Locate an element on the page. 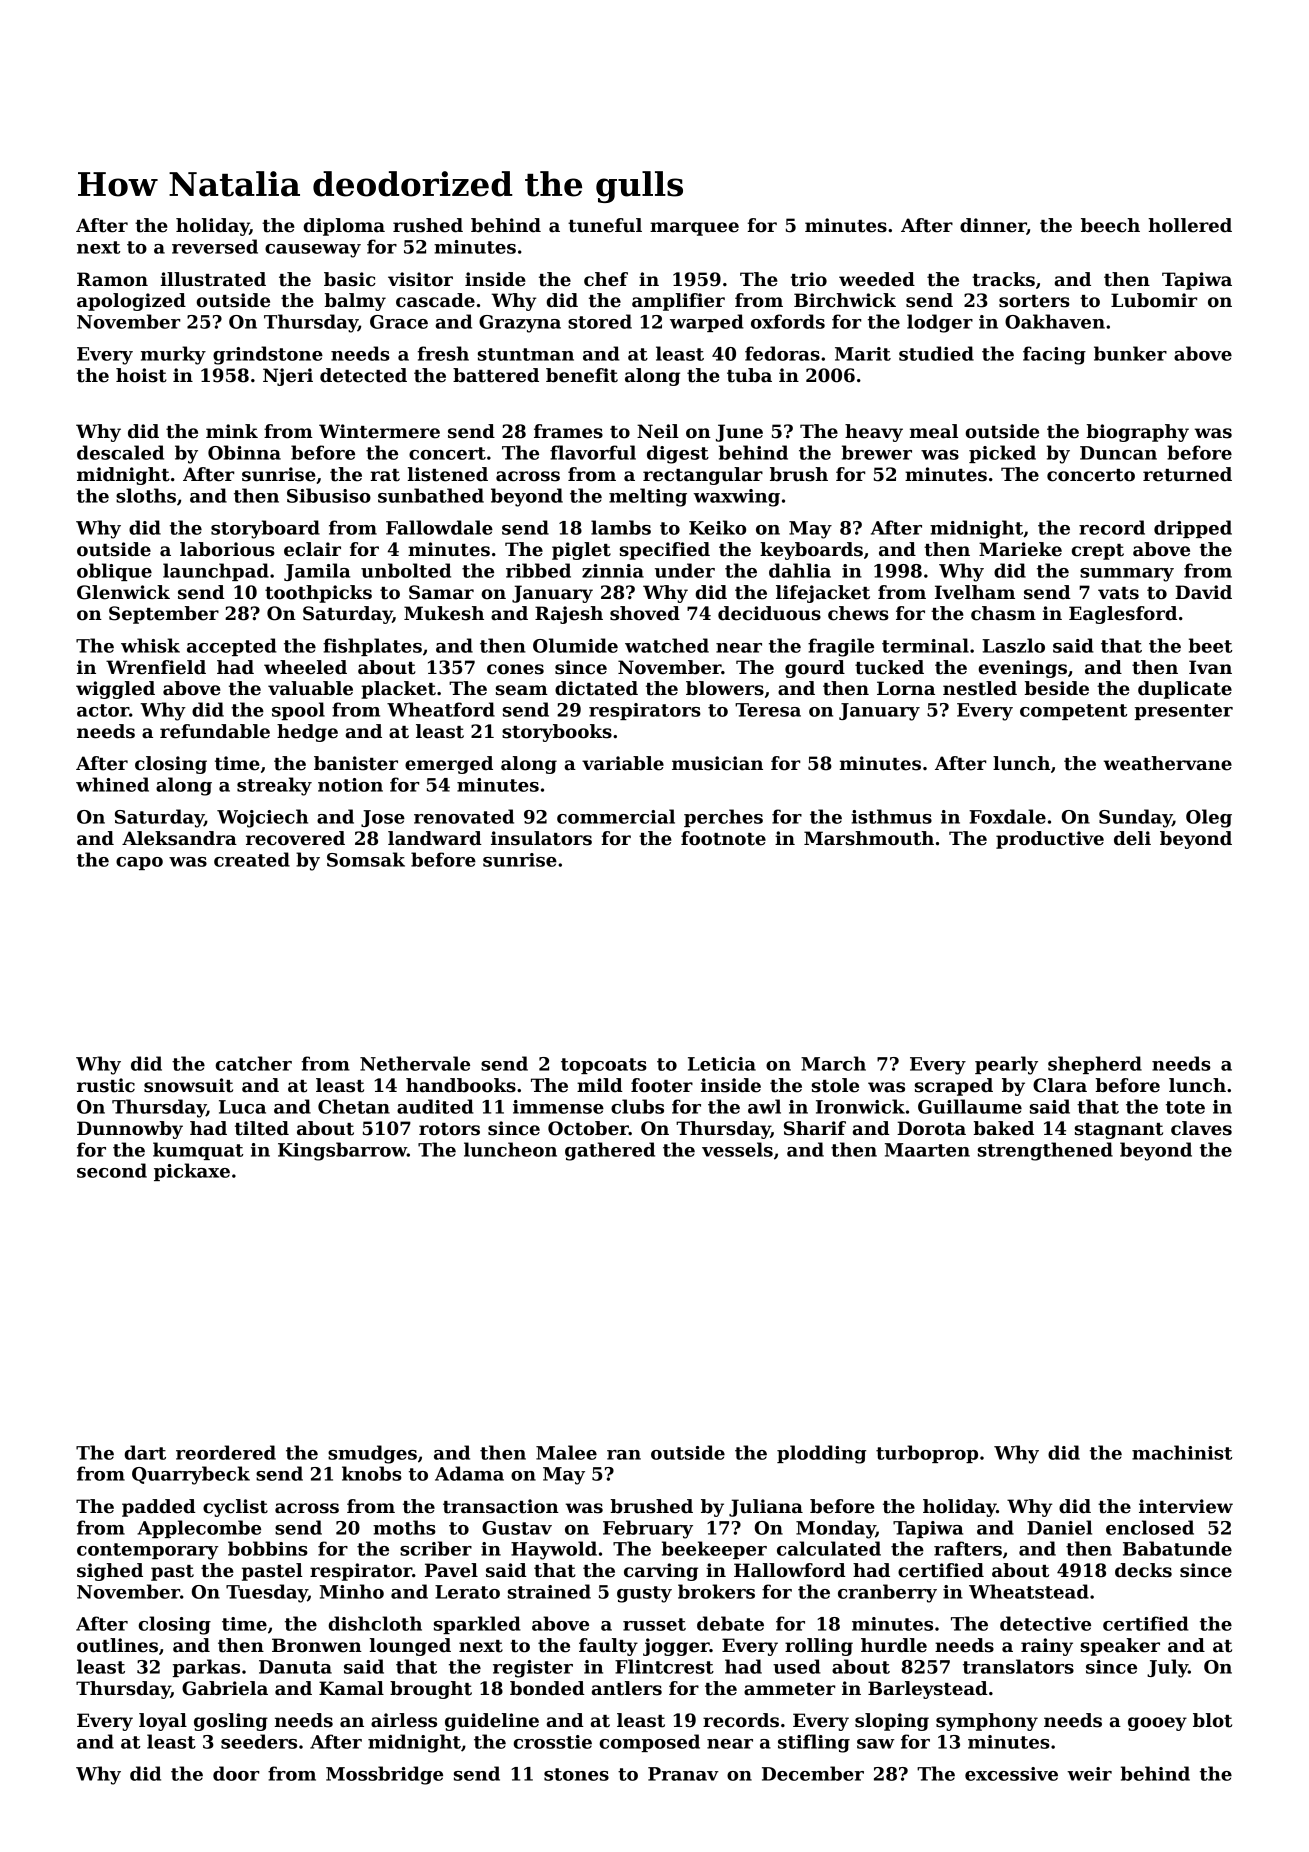 This image has width=1309, height=1852. Juliana is located at coordinates (766, 1508).
